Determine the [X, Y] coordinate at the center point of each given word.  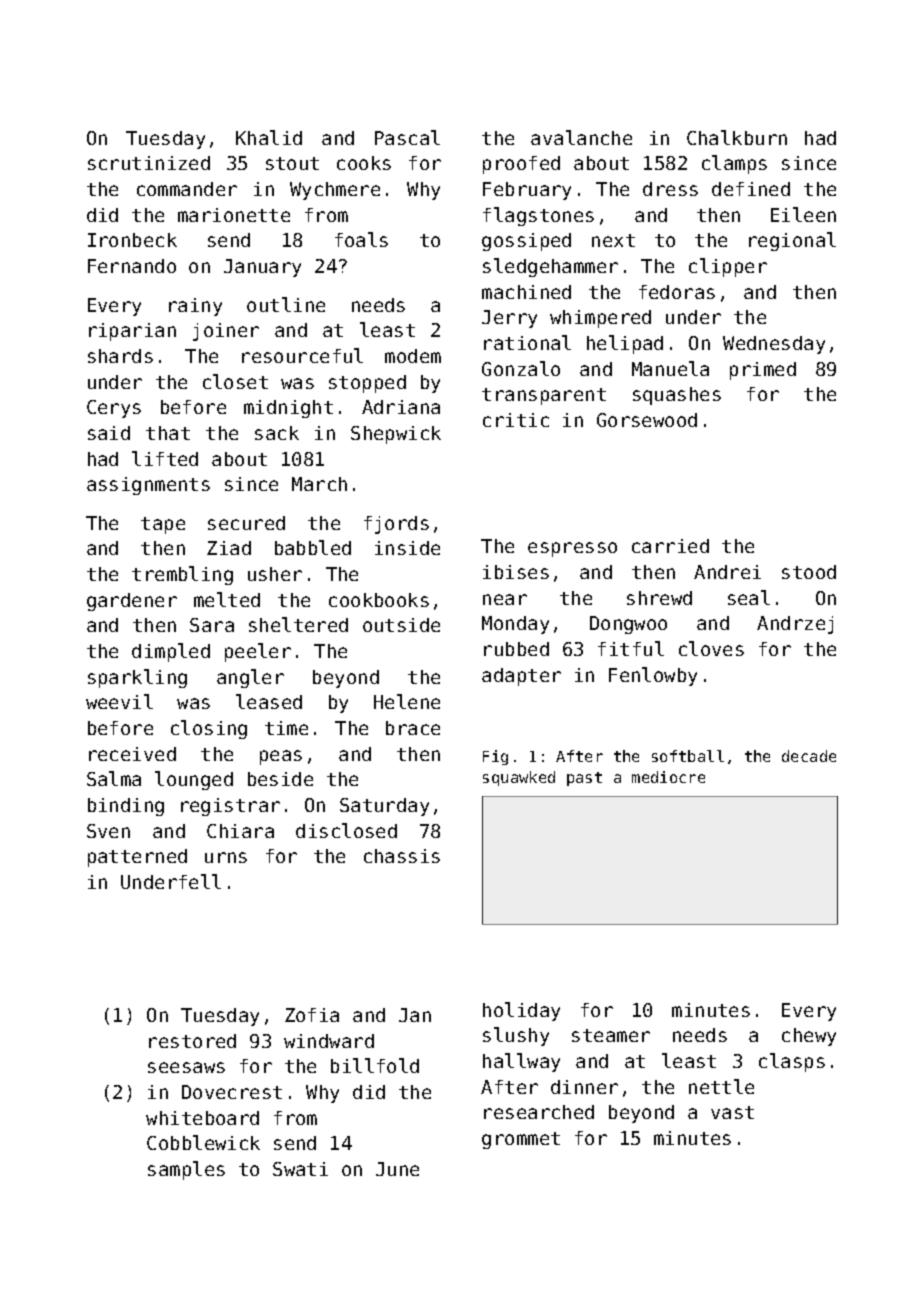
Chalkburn [737, 137]
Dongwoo [628, 625]
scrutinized [149, 163]
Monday [515, 625]
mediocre [668, 777]
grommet [521, 1140]
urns [226, 857]
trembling [182, 575]
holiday [521, 1011]
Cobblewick [203, 1142]
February [527, 191]
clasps [792, 1062]
